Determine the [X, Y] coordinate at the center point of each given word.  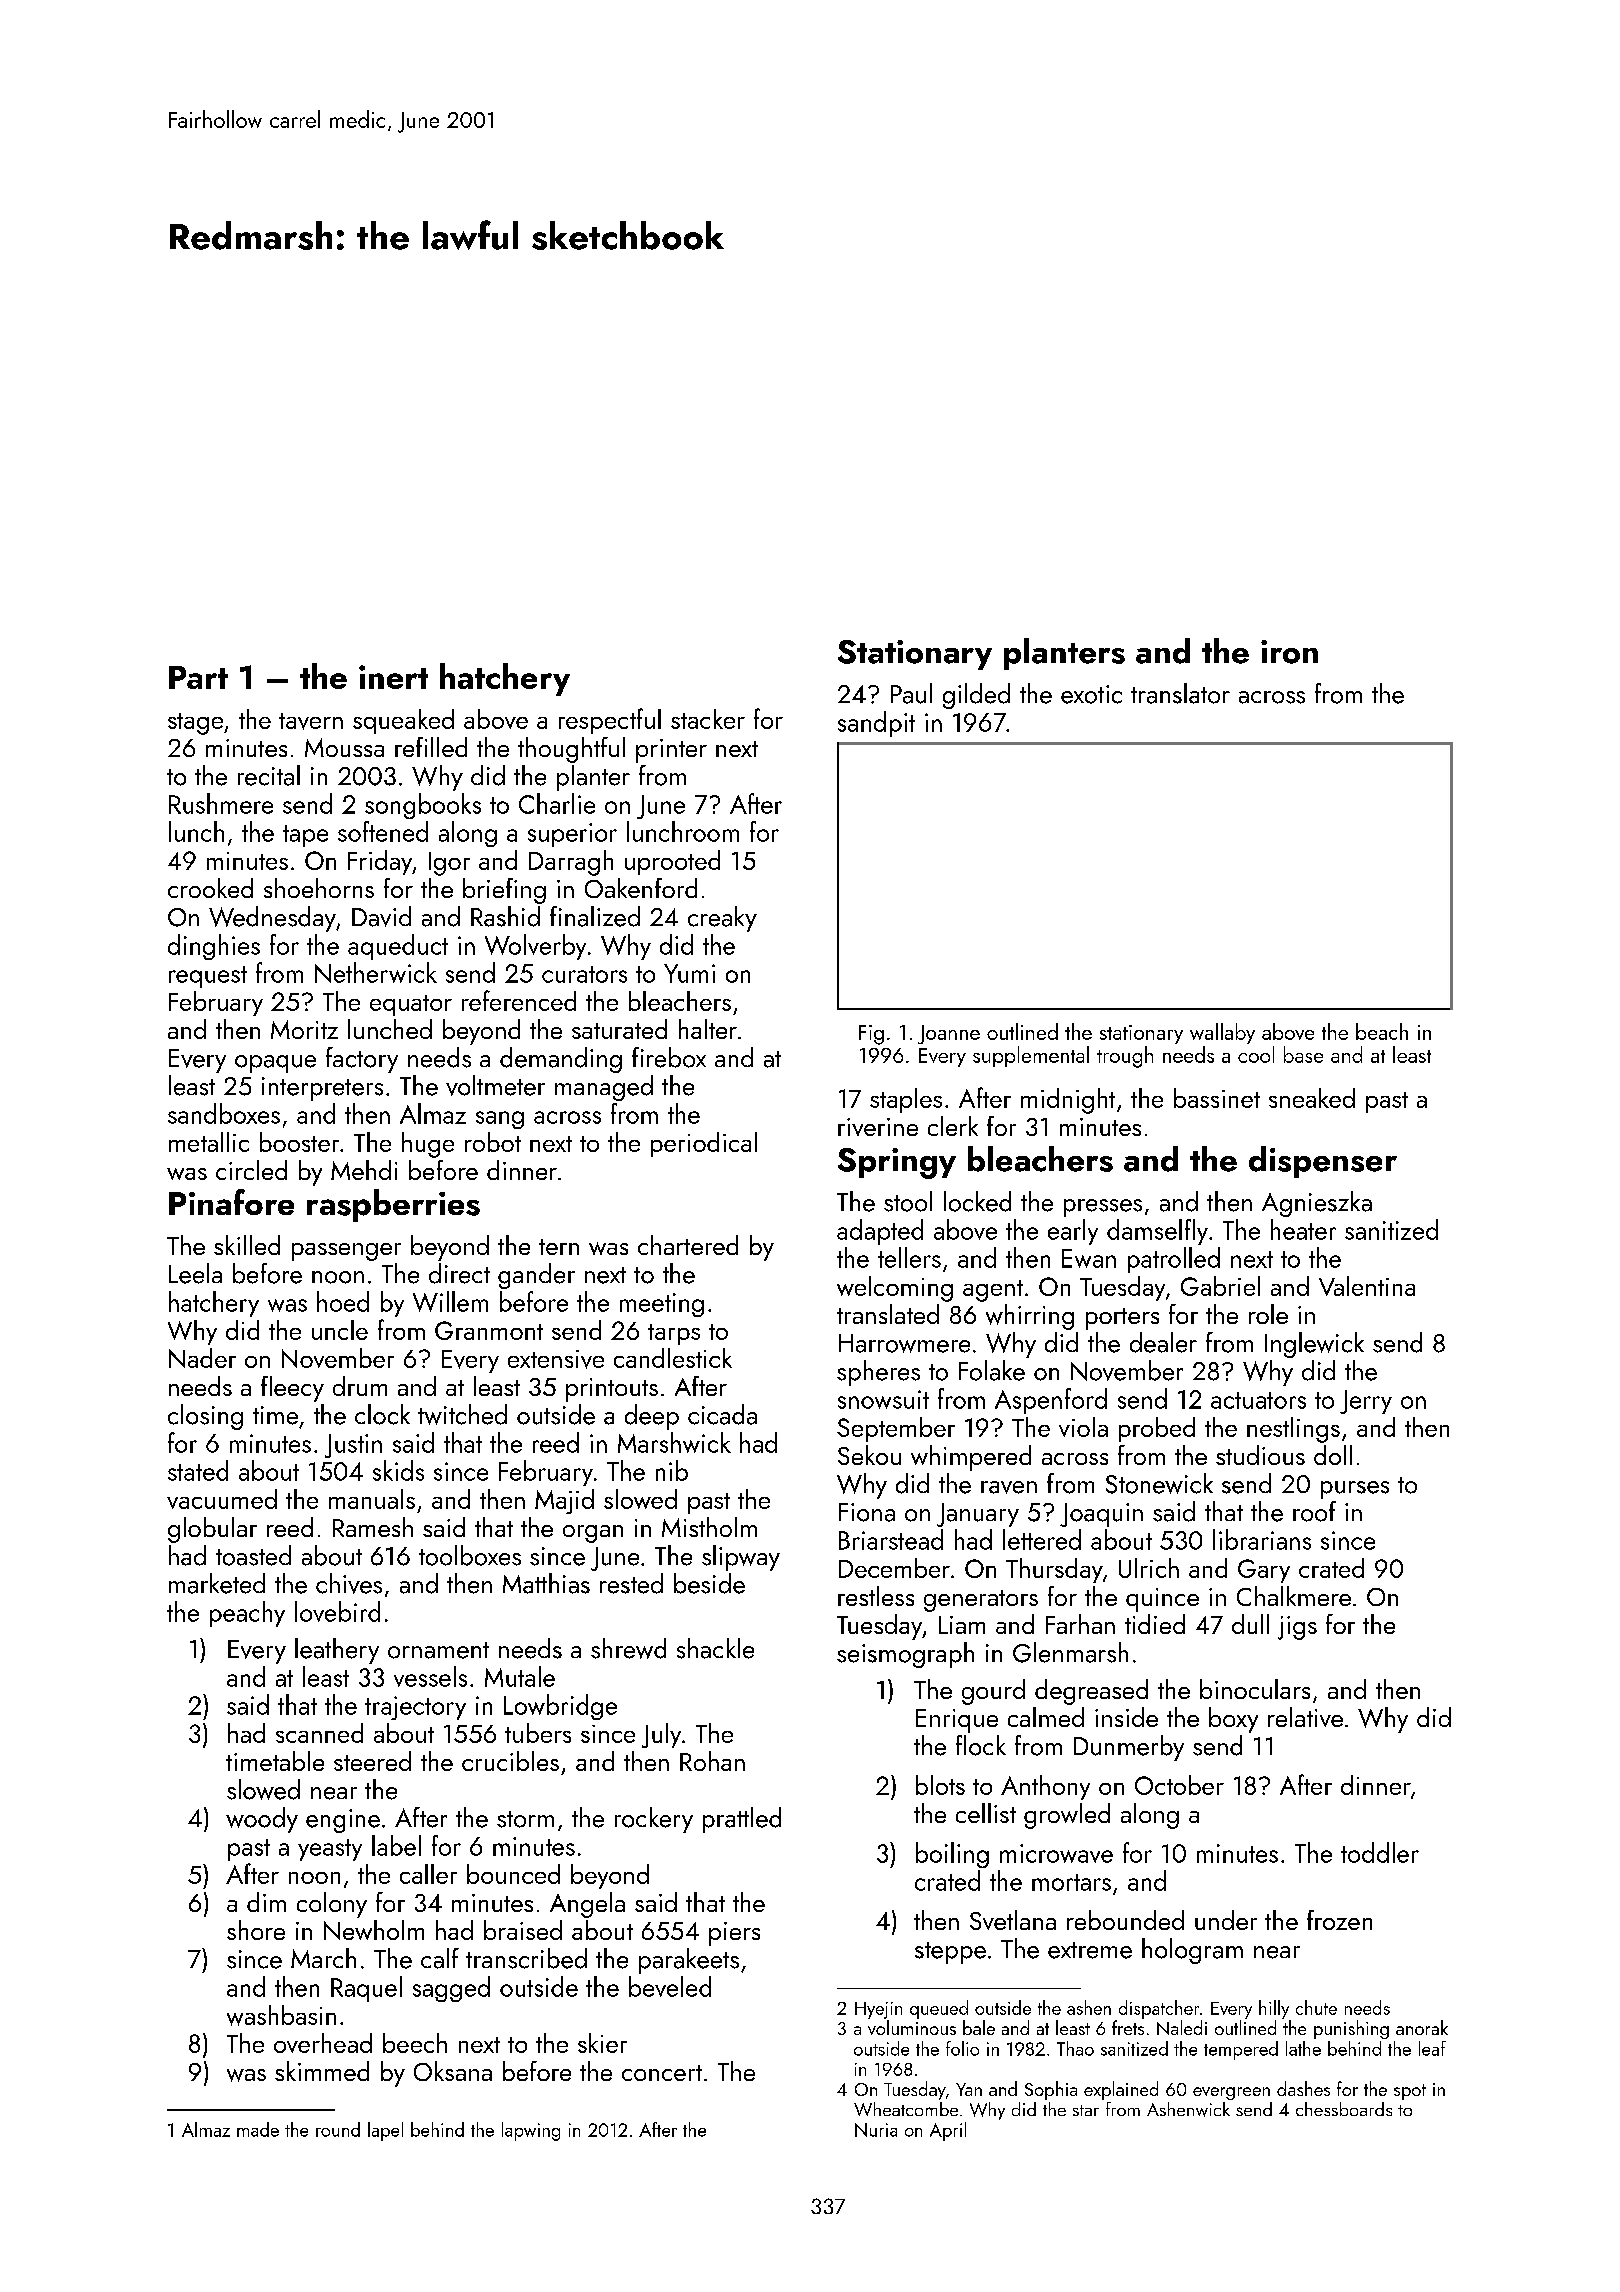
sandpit [876, 724]
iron [1289, 652]
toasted [253, 1555]
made [258, 2129]
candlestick [673, 1358]
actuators [1258, 1400]
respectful [610, 721]
